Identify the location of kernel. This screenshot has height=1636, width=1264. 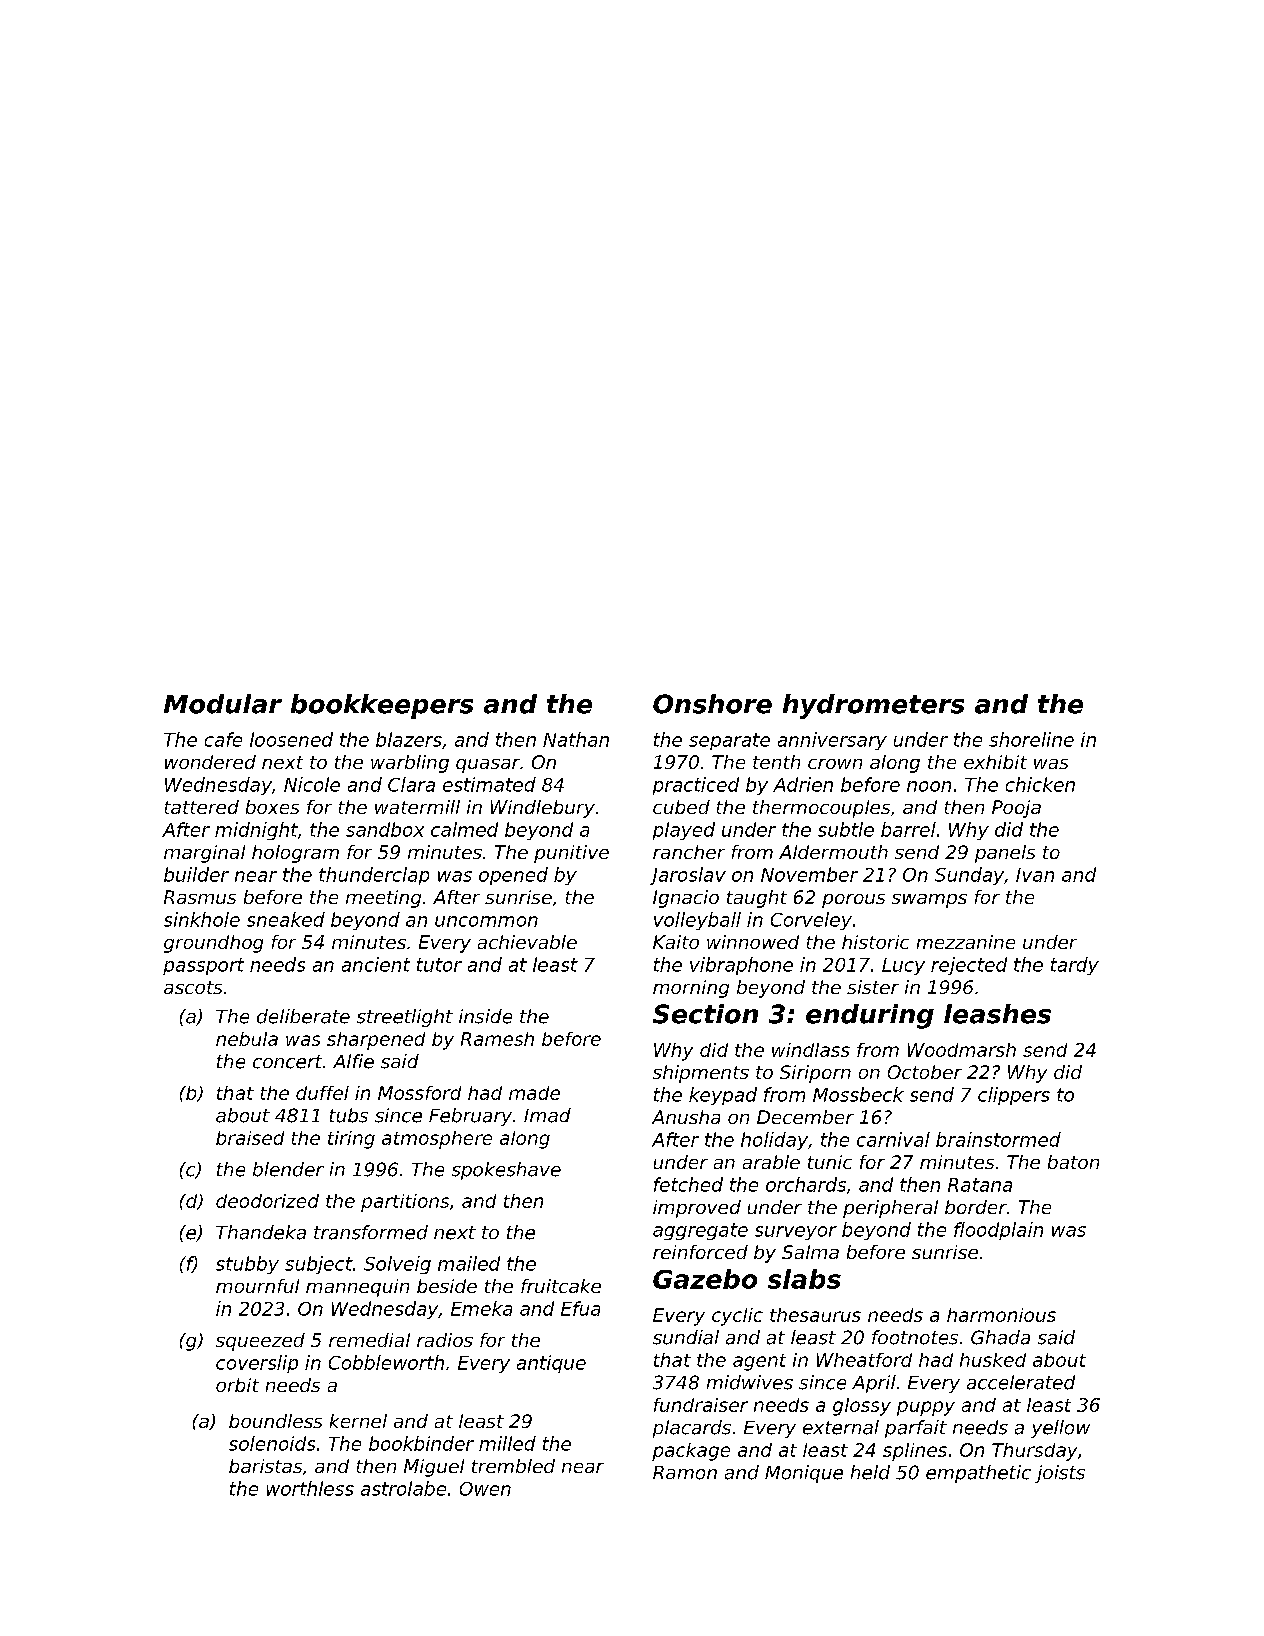
(358, 1421).
